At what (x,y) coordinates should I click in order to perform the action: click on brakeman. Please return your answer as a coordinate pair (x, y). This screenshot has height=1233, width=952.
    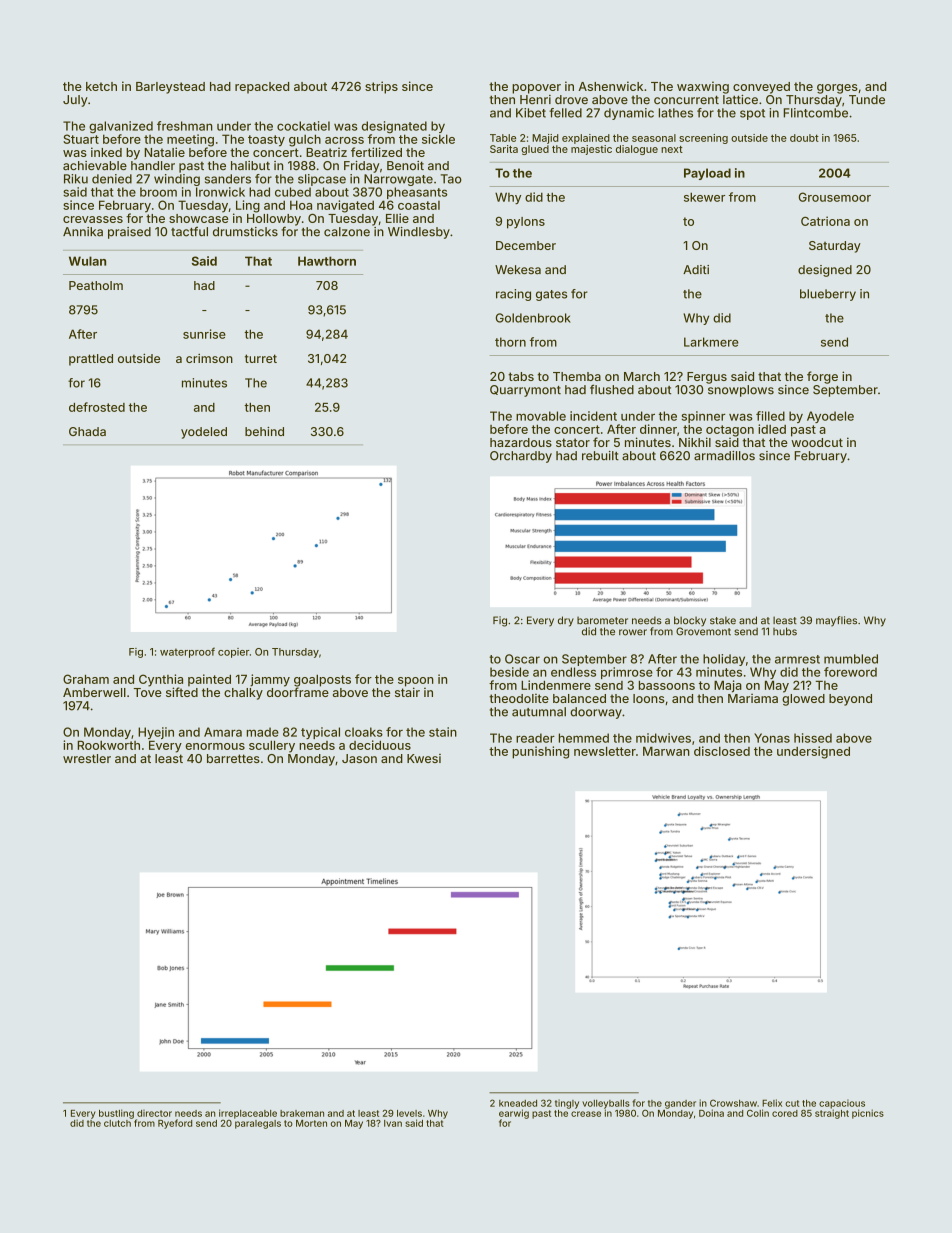
    Looking at the image, I should click on (302, 1113).
